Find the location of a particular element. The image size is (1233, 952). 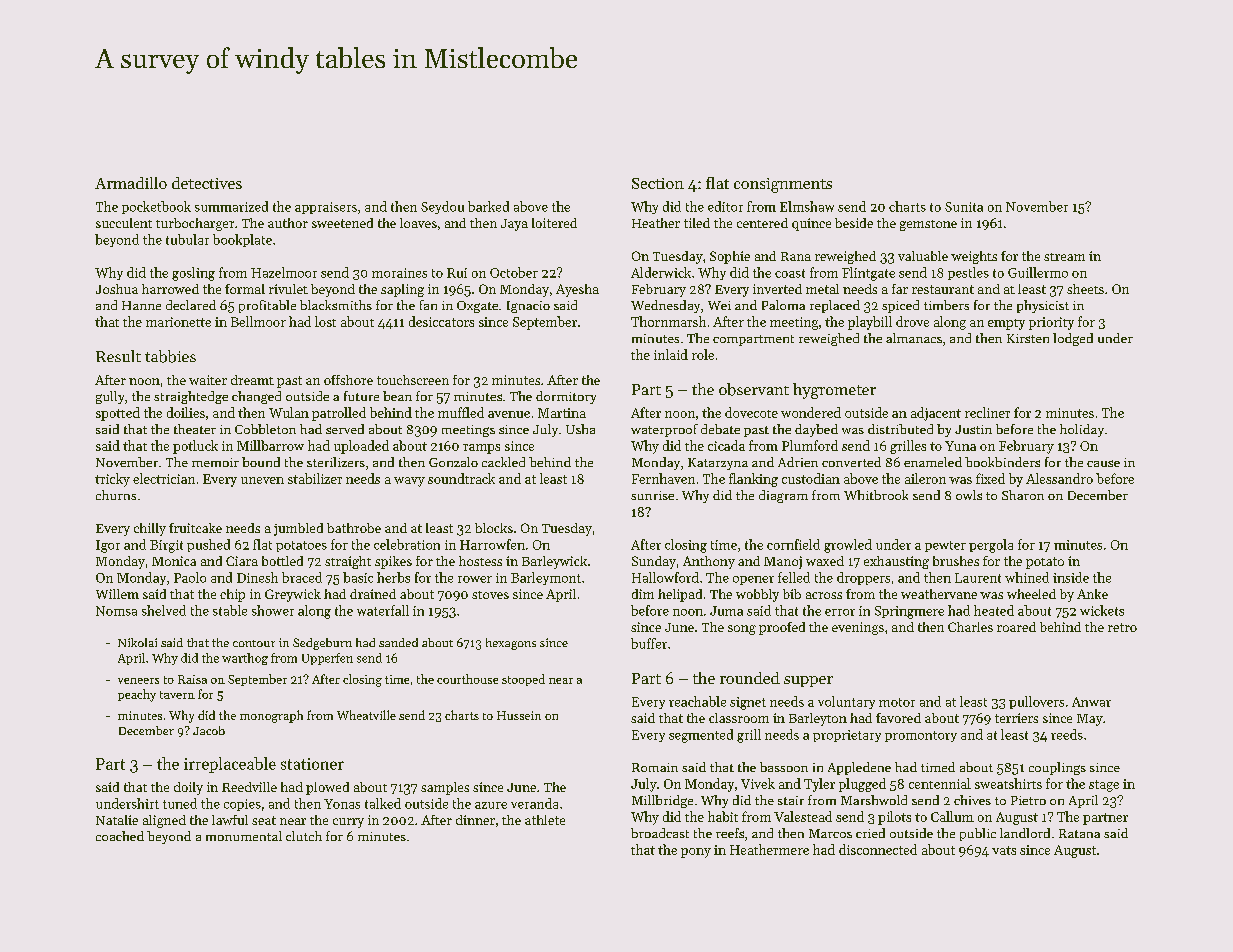

vats is located at coordinates (1004, 850).
